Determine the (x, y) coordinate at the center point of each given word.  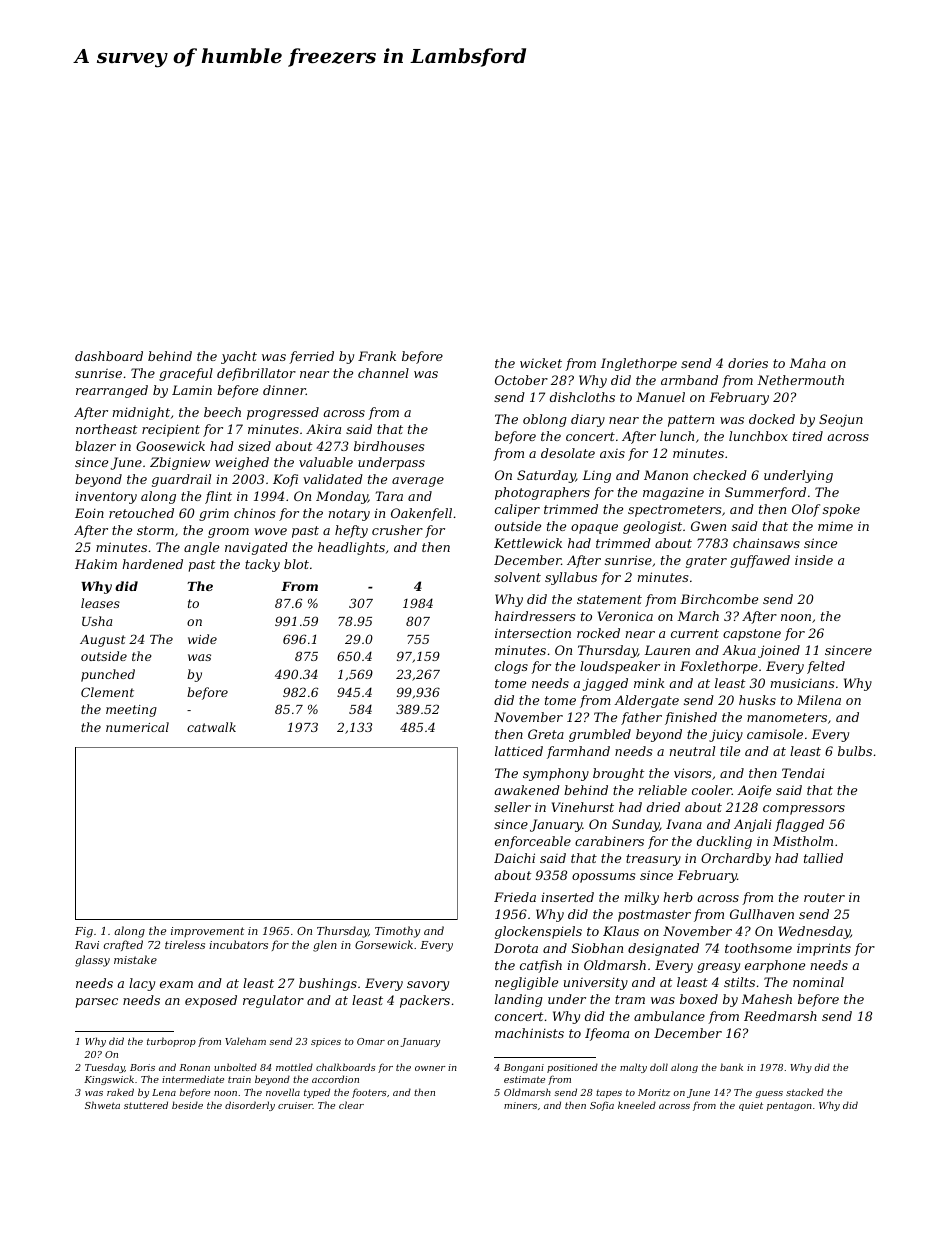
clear (351, 1105)
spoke (841, 510)
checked (720, 475)
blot (296, 564)
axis (612, 453)
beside (187, 1105)
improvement (207, 932)
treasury (653, 860)
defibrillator (256, 374)
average (418, 482)
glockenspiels (538, 932)
